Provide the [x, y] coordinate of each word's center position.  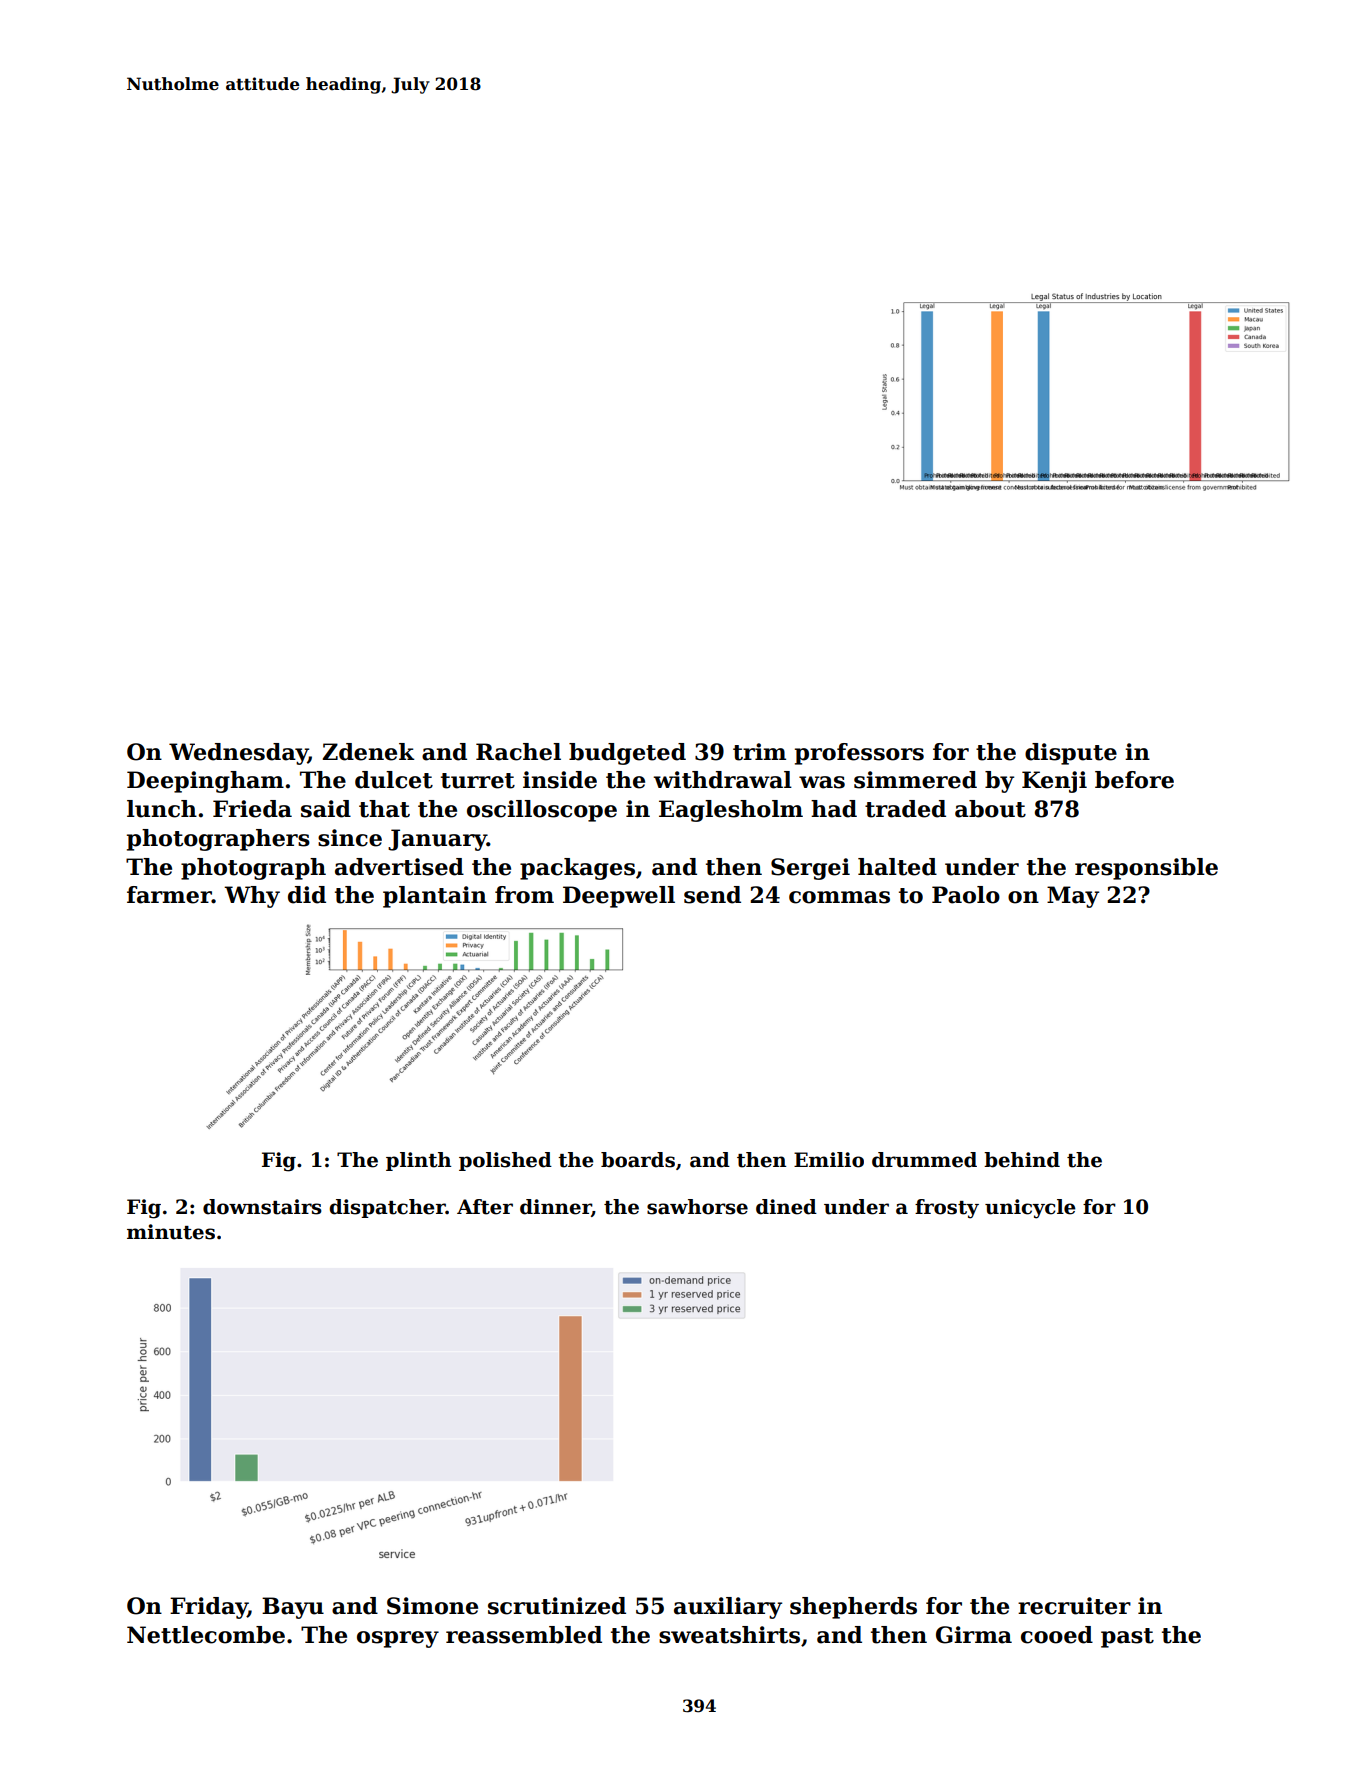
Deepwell [619, 897]
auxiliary [728, 1608]
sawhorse [697, 1207]
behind [1022, 1160]
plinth [418, 1161]
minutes [171, 1232]
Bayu [293, 1608]
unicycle [1030, 1209]
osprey [398, 1639]
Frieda [252, 809]
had [834, 809]
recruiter [1074, 1606]
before [1134, 780]
